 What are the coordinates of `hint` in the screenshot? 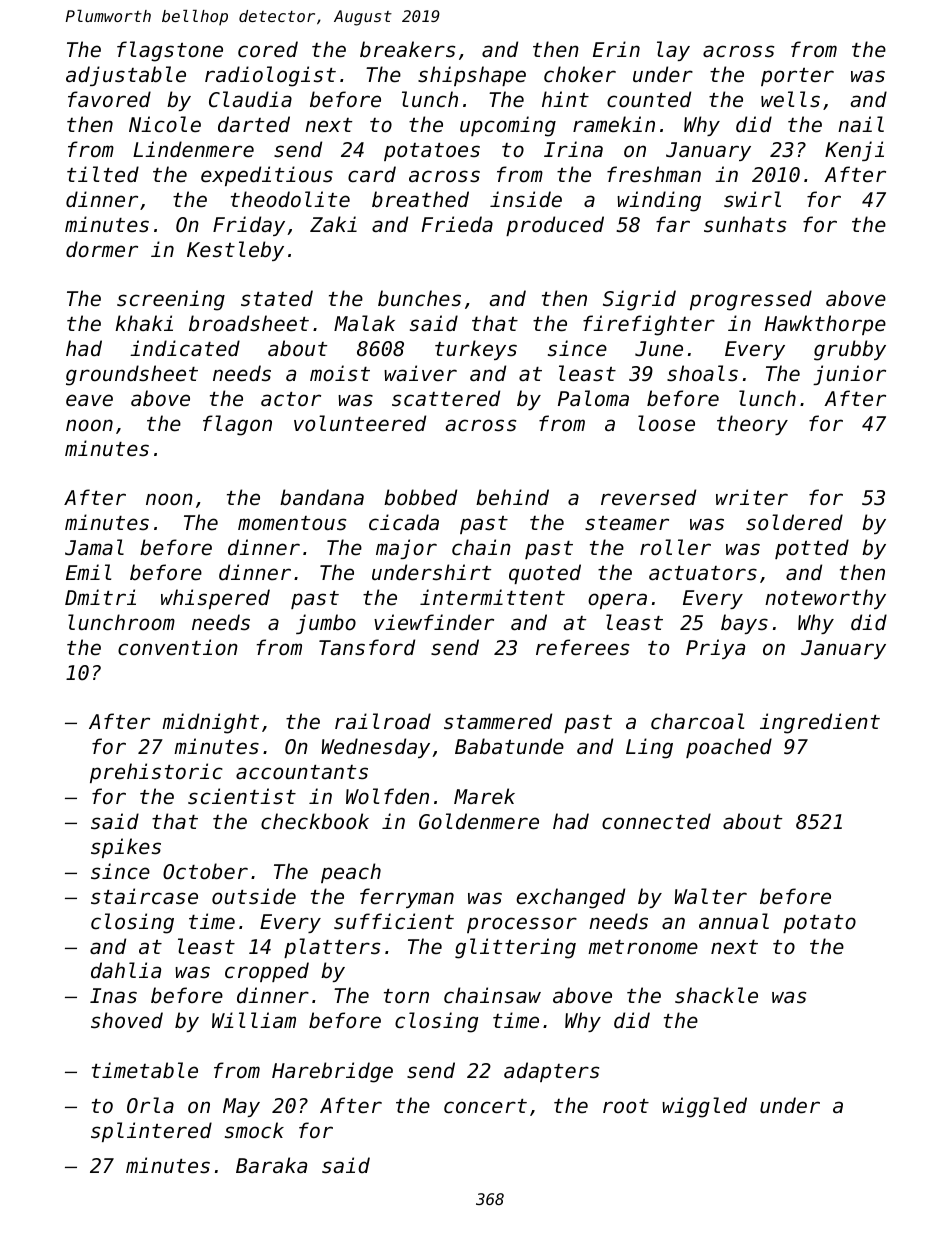 It's located at (565, 99).
